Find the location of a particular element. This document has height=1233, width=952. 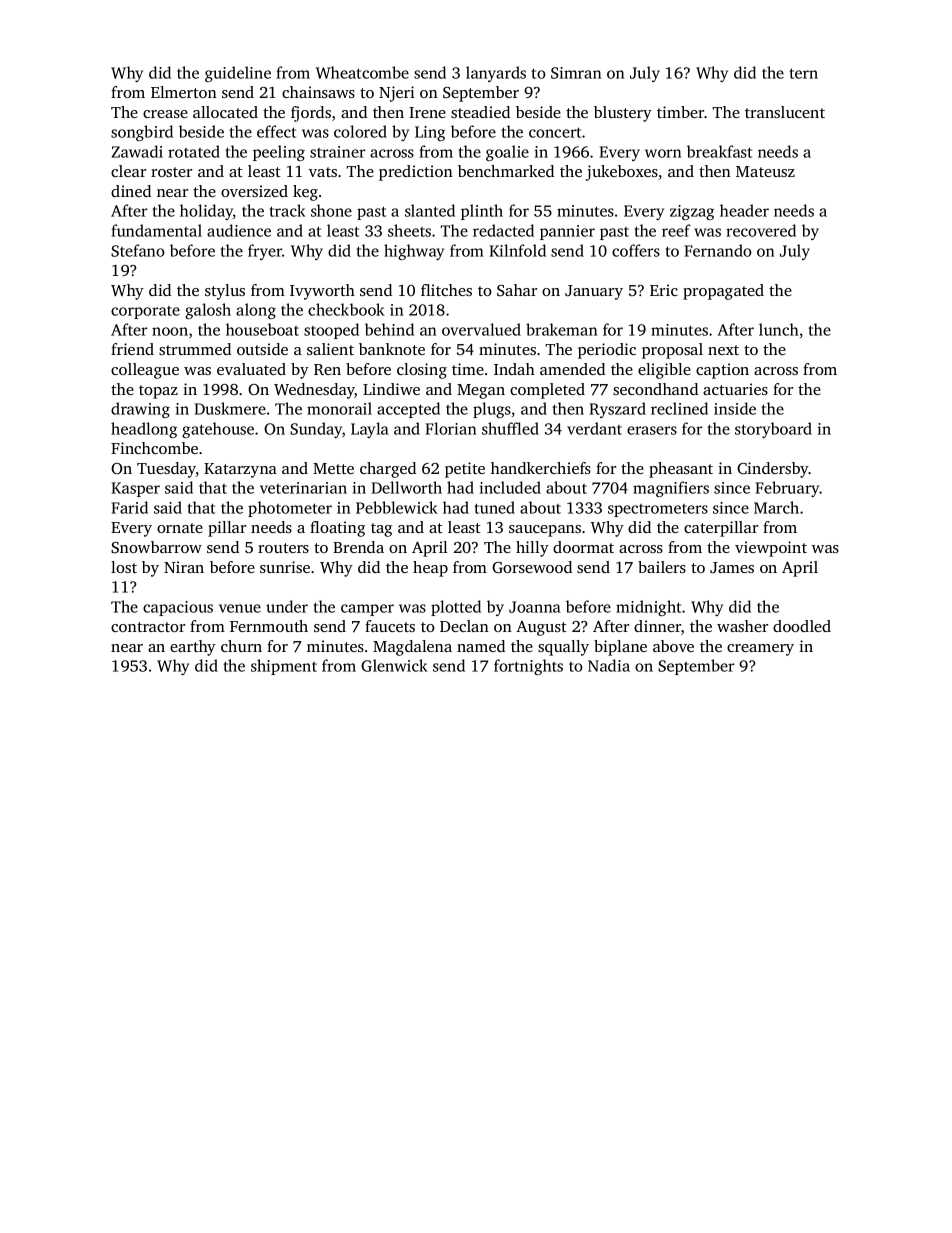

concert is located at coordinates (555, 132).
